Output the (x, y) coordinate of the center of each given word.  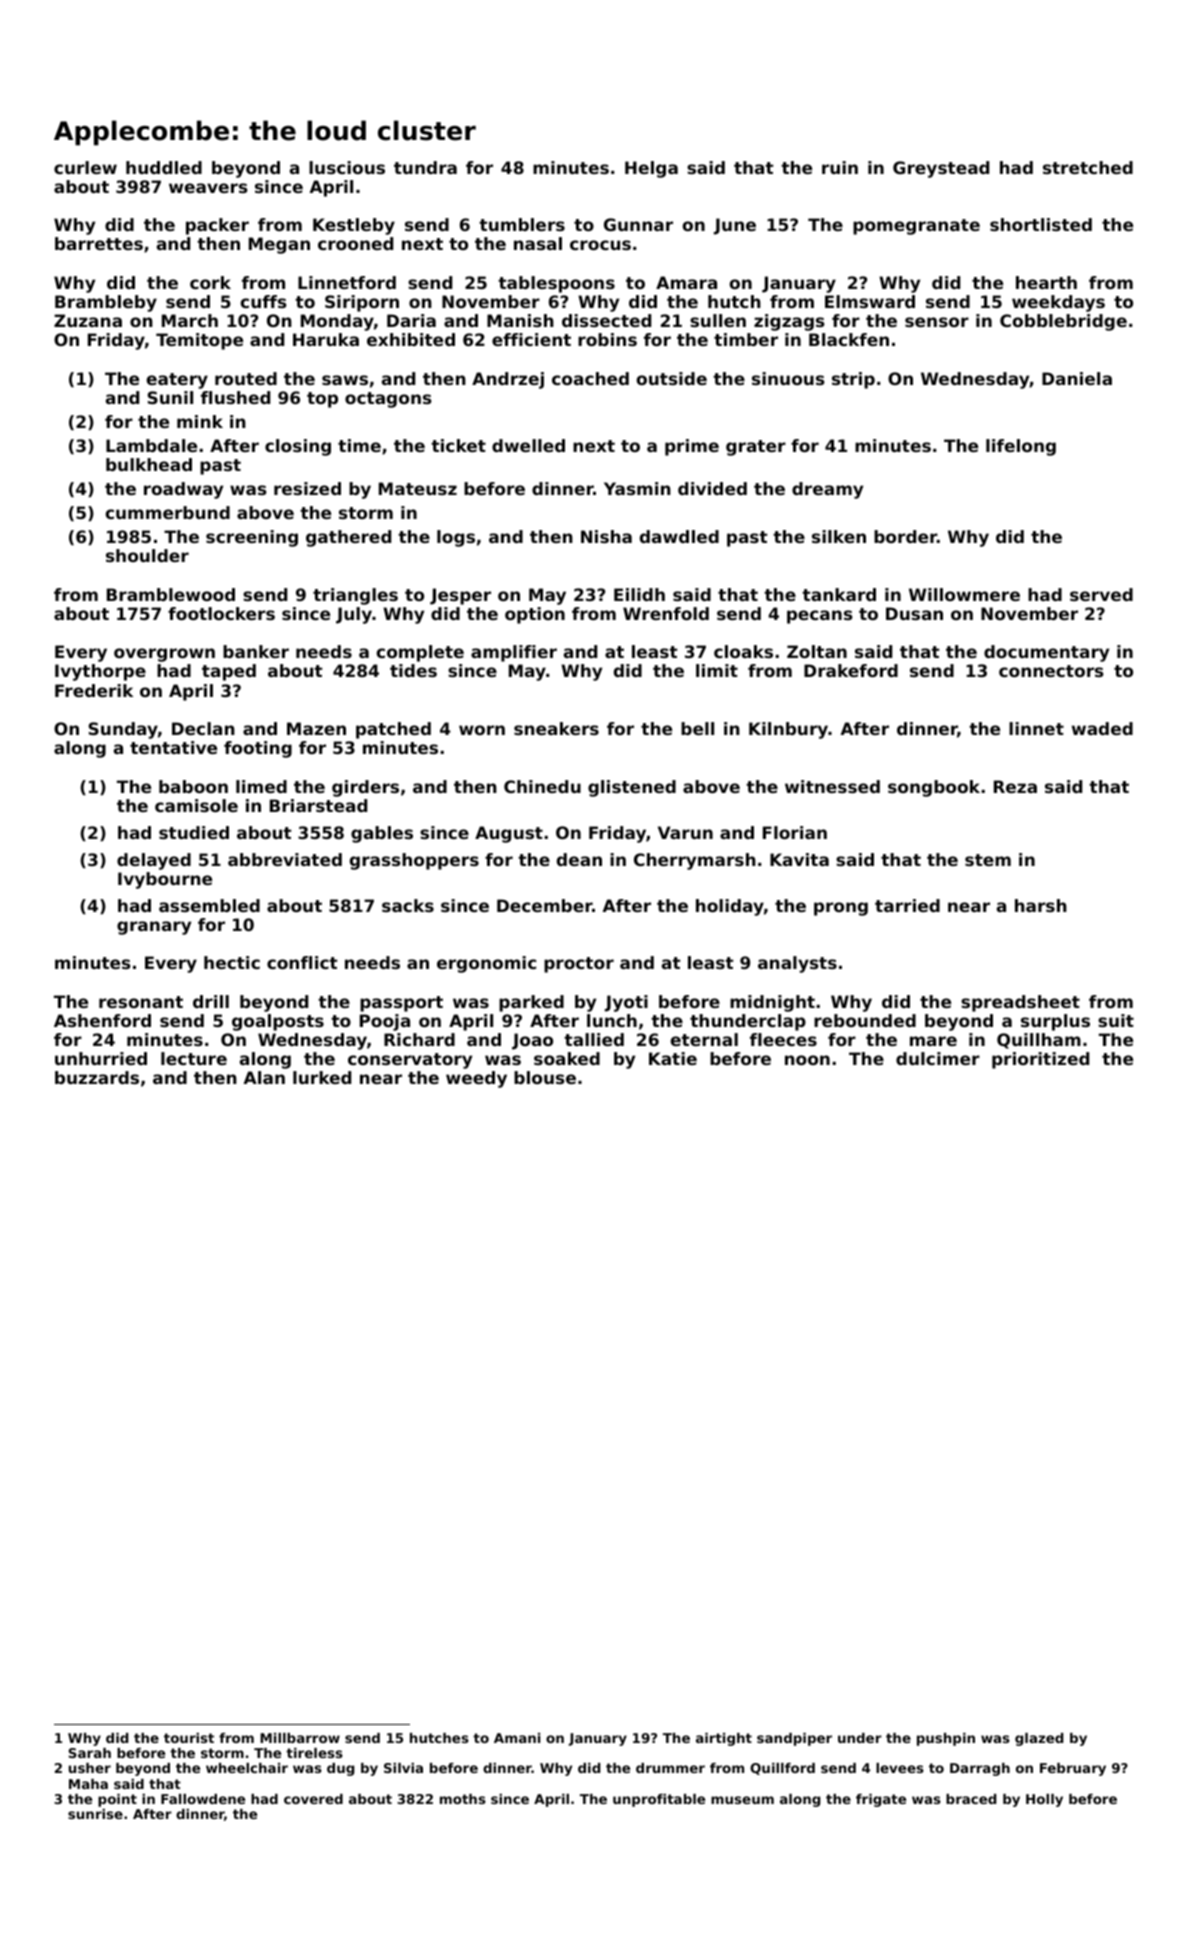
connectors (1051, 671)
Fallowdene (203, 1799)
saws (345, 380)
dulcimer (938, 1058)
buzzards (97, 1077)
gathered (348, 538)
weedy (476, 1079)
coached (590, 378)
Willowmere (964, 594)
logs (456, 538)
